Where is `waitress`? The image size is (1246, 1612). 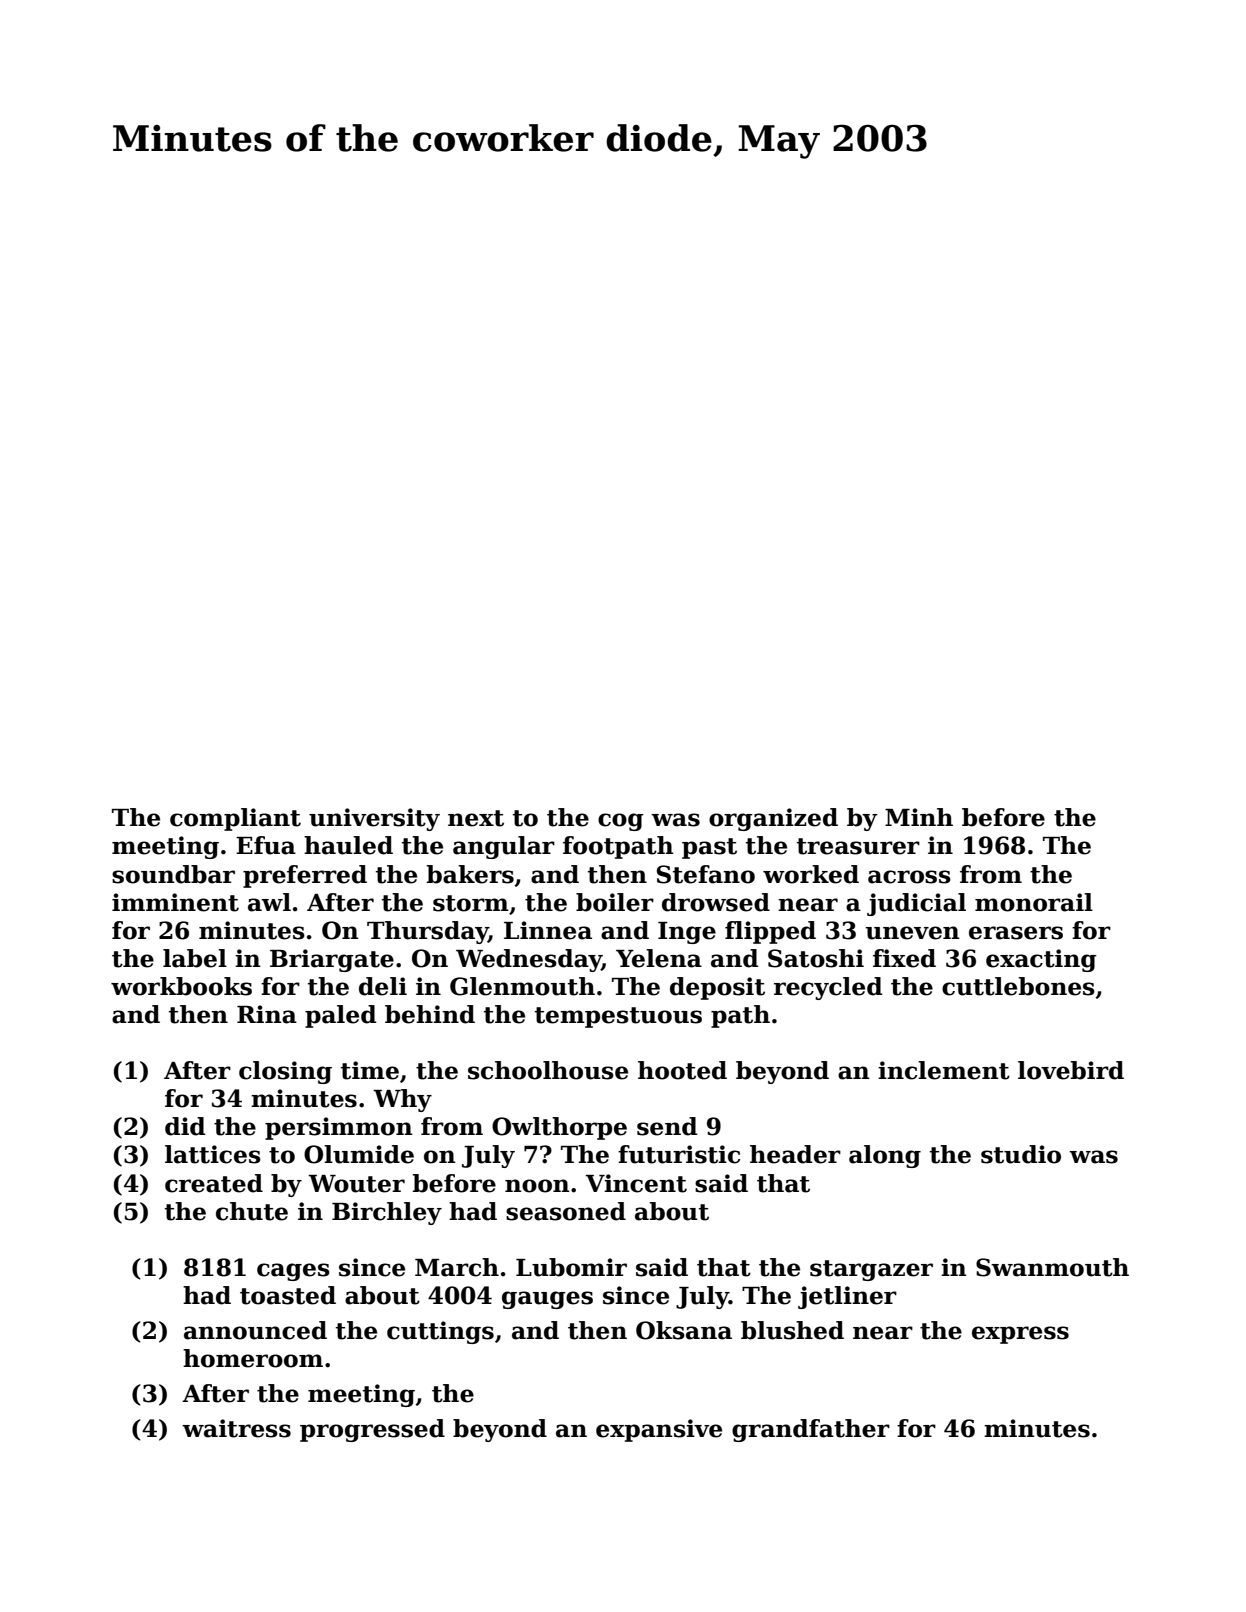
waitress is located at coordinates (236, 1428).
